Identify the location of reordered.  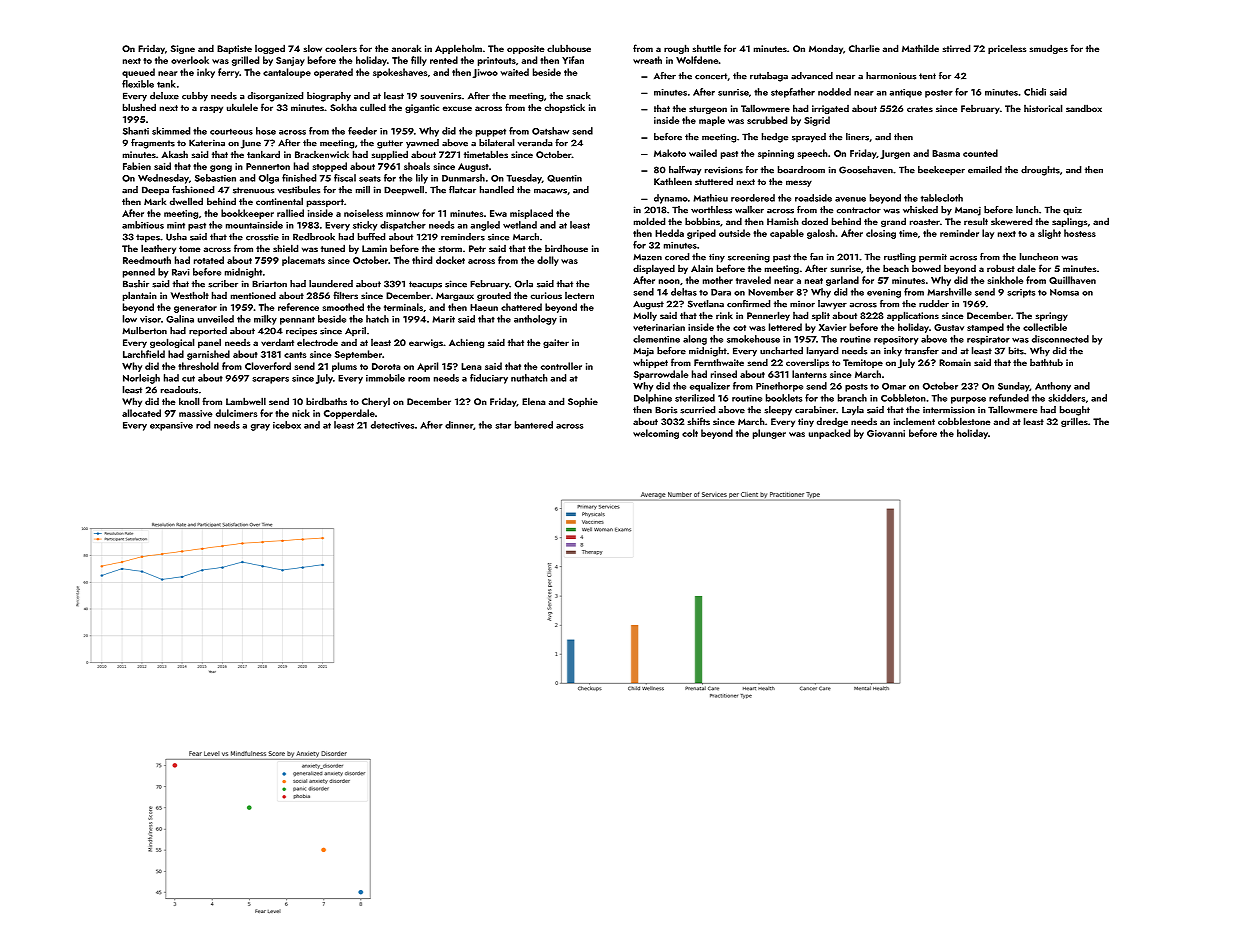
(753, 198).
